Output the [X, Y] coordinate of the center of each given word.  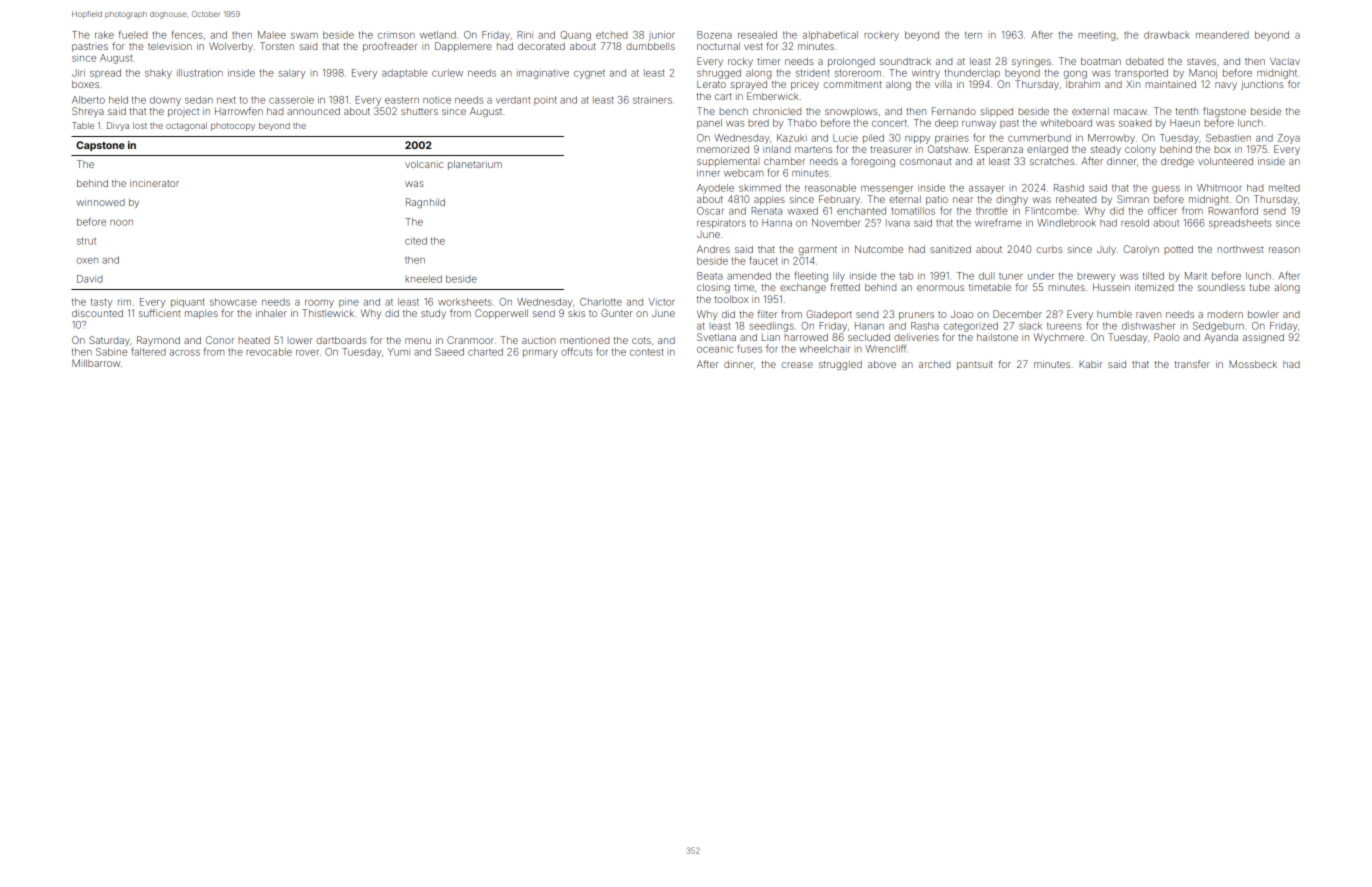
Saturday [109, 341]
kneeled [424, 279]
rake [104, 35]
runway [979, 125]
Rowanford [1233, 210]
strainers [652, 100]
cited [416, 241]
